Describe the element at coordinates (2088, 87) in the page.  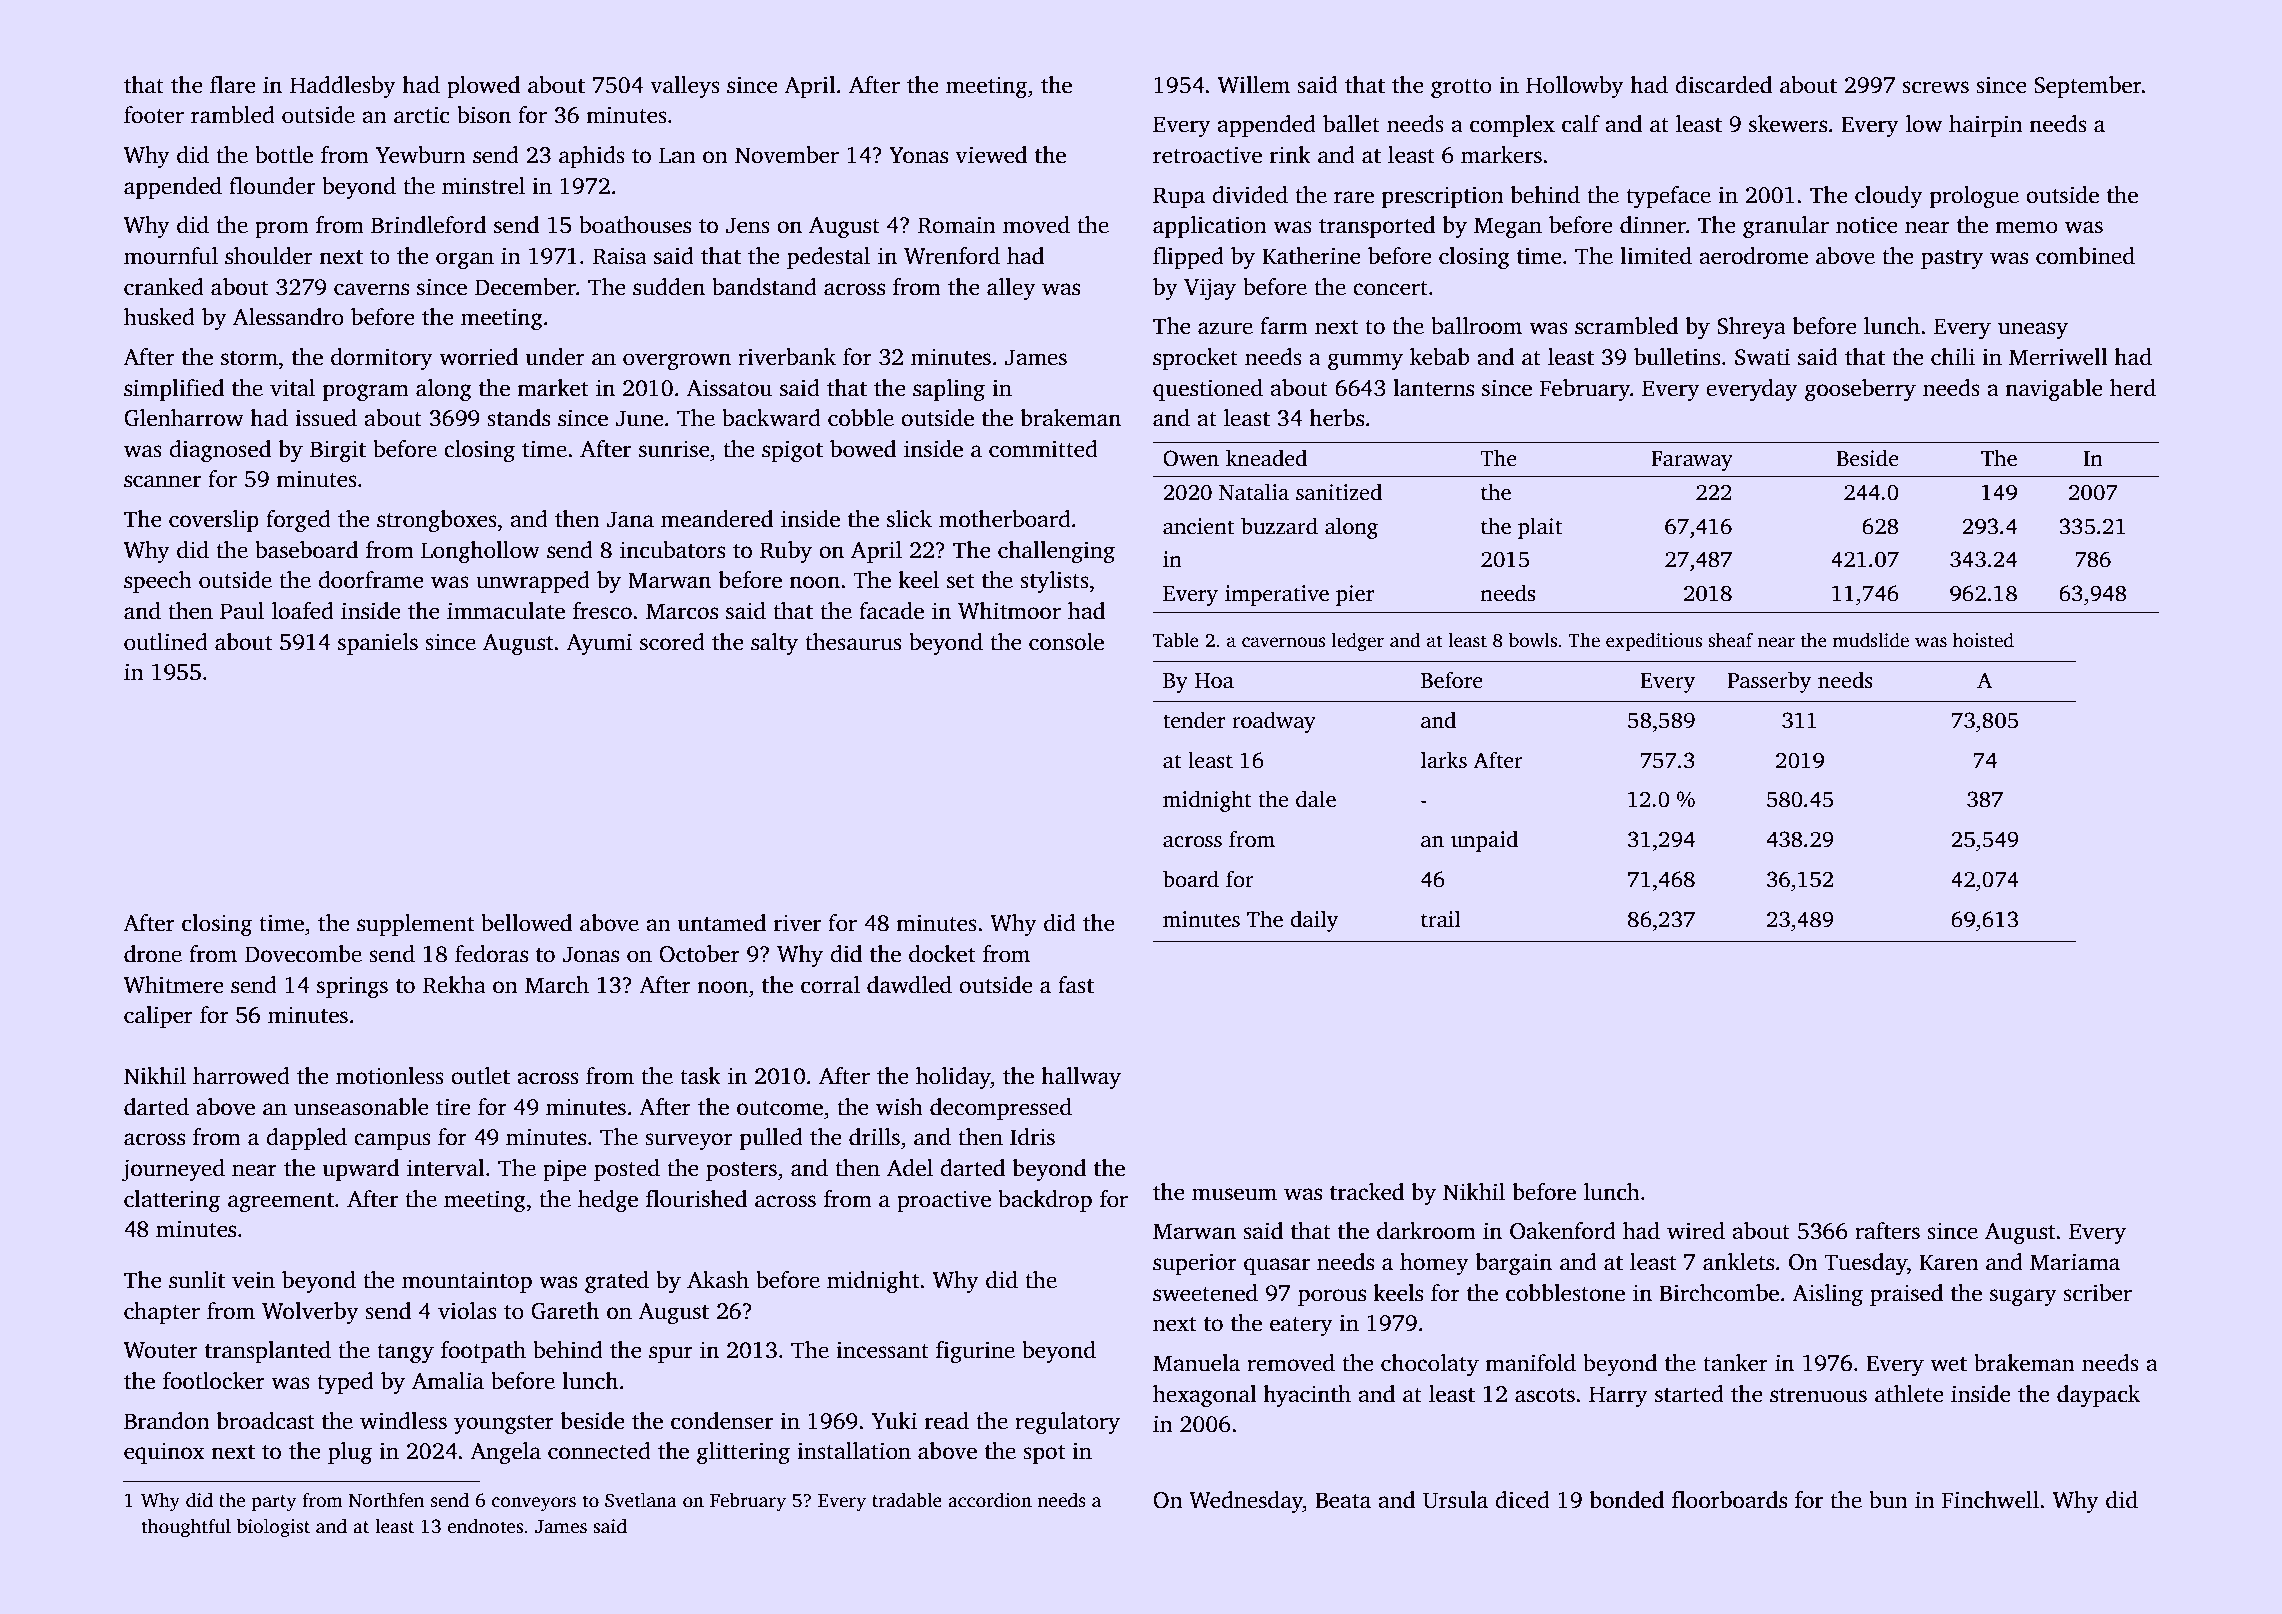
I see `September` at that location.
